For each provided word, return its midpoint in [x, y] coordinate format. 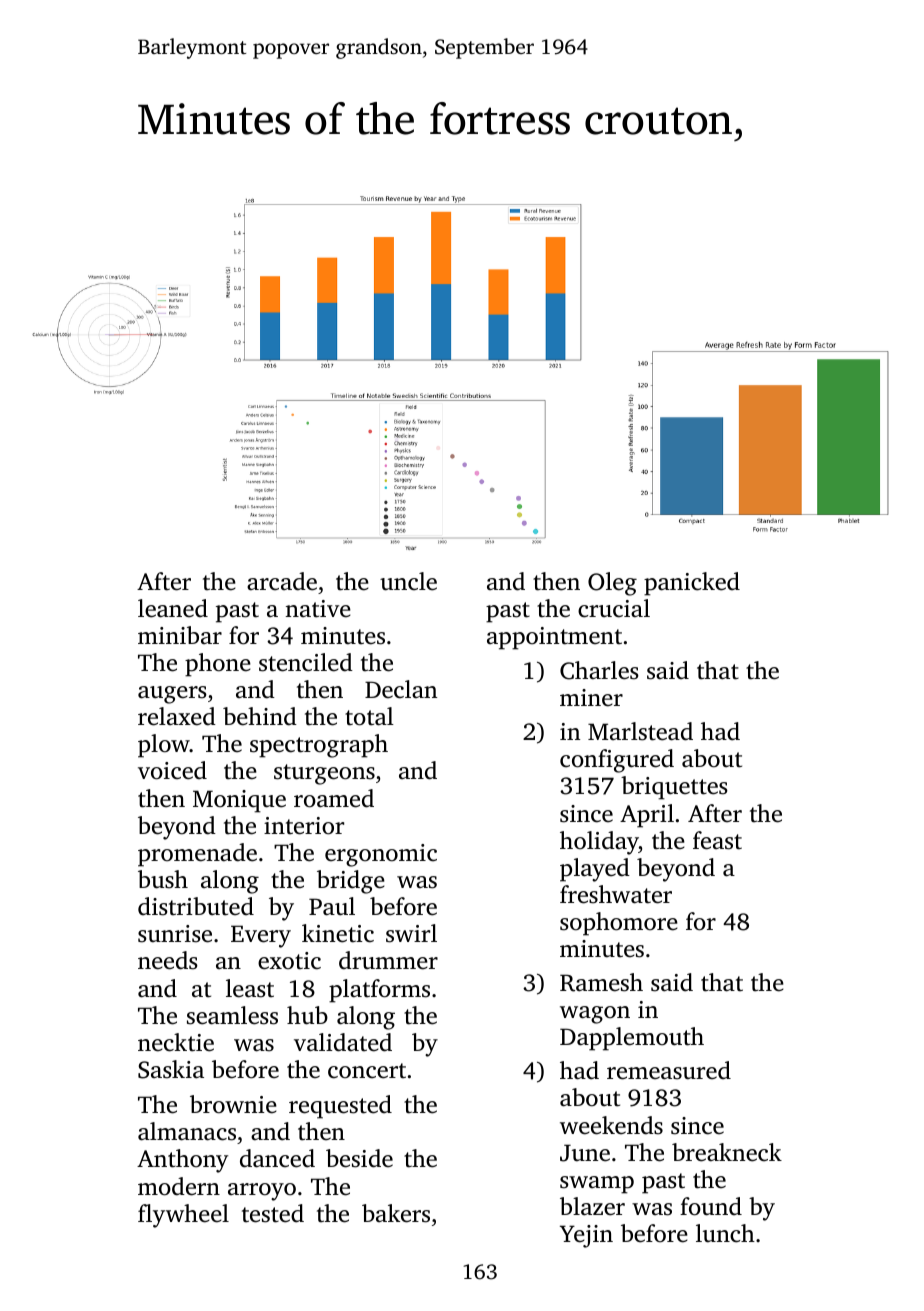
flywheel [183, 1216]
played [595, 870]
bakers [396, 1213]
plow [164, 746]
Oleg [612, 584]
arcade [282, 581]
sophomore [619, 924]
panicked [692, 584]
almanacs [187, 1131]
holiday [599, 843]
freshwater [616, 894]
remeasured [669, 1070]
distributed [196, 906]
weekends [611, 1125]
